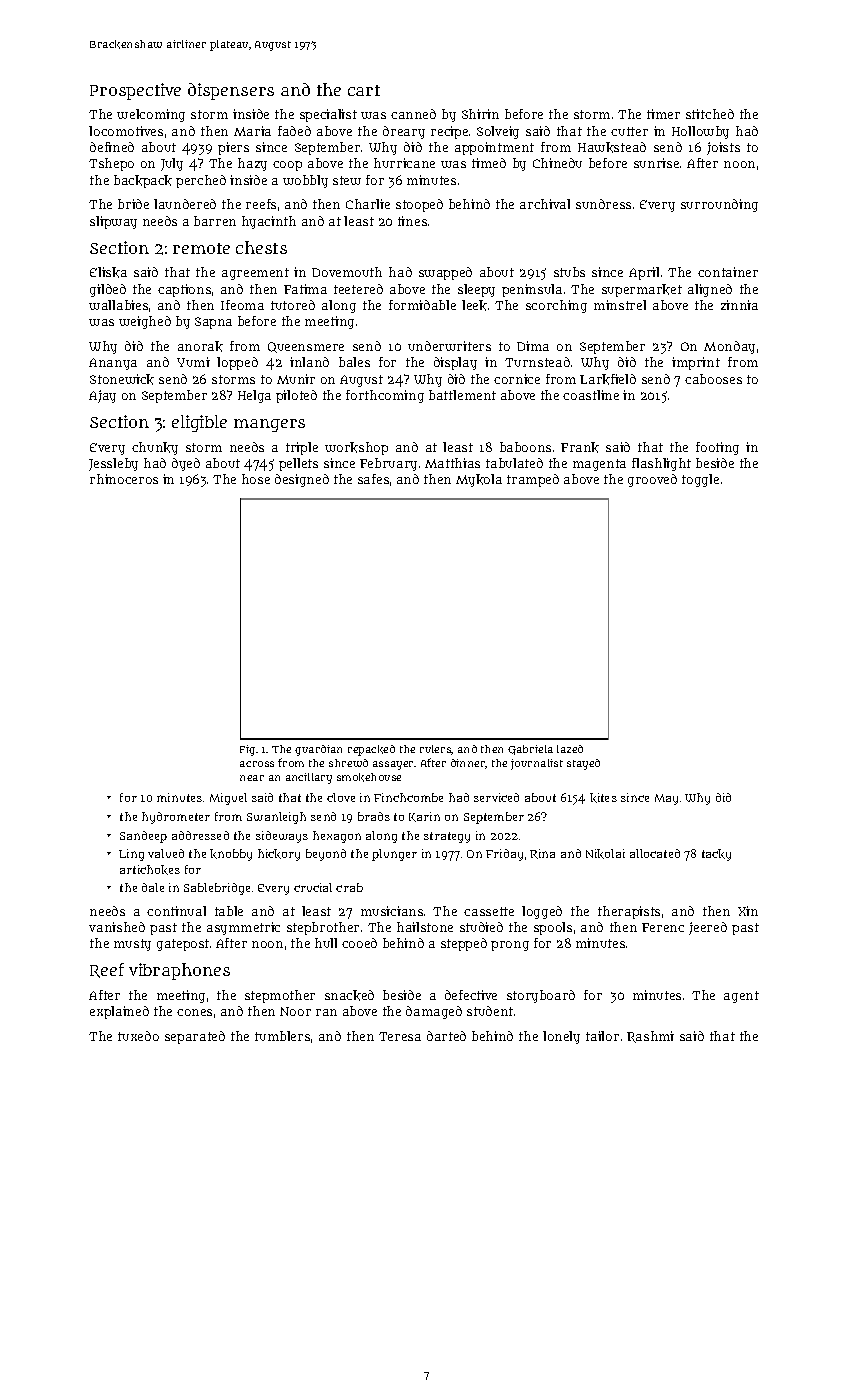 Image resolution: width=849 pixels, height=1400 pixels. I want to click on Fig, so click(247, 750).
